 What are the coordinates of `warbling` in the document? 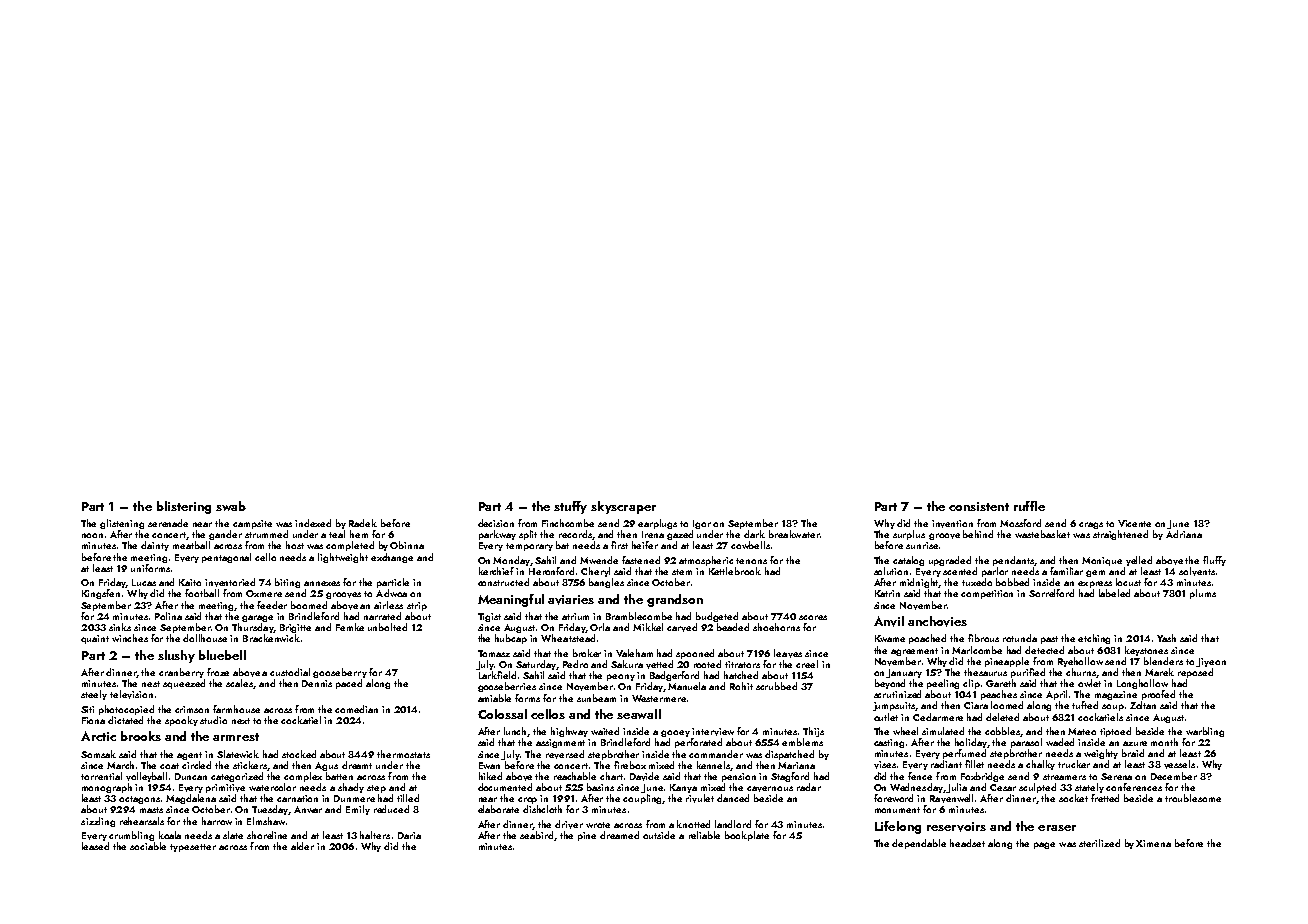 It's located at (1205, 732).
